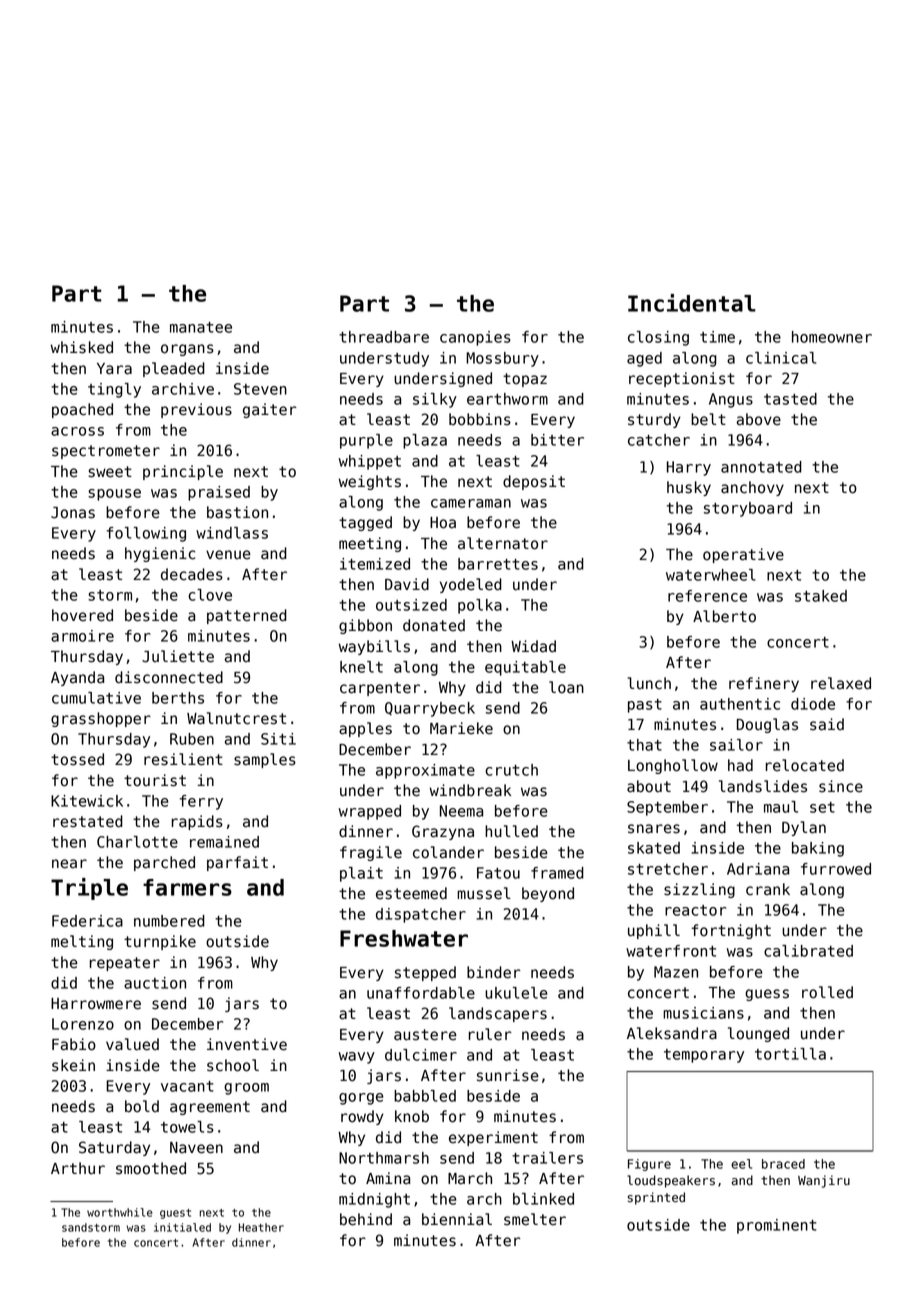 The height and width of the screenshot is (1308, 924). Describe the element at coordinates (366, 1219) in the screenshot. I see `behind` at that location.
